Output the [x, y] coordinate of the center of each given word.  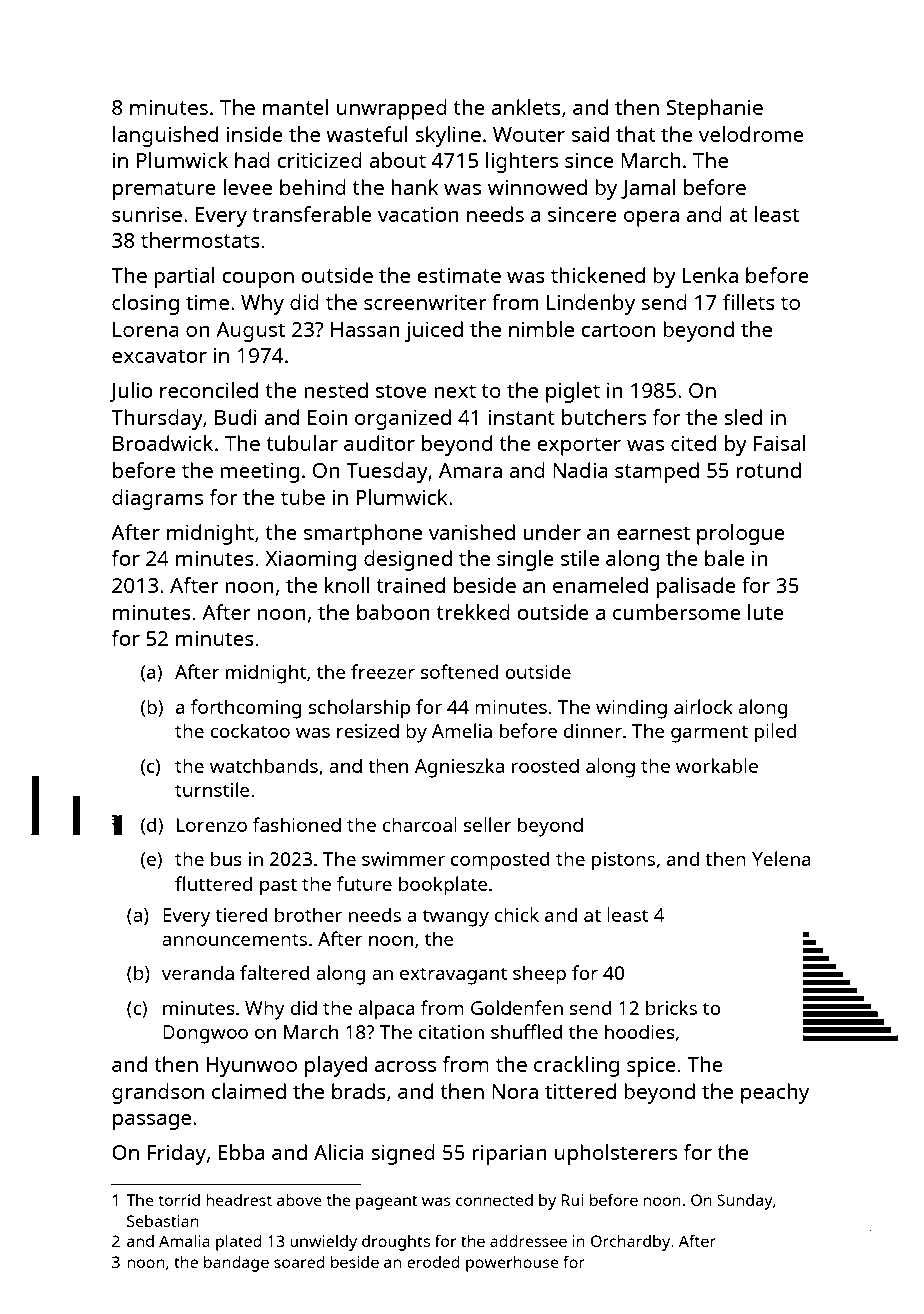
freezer [383, 671]
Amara [470, 470]
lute [766, 612]
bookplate [443, 886]
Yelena [781, 858]
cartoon [618, 330]
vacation [418, 214]
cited [693, 443]
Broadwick [163, 443]
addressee [528, 1241]
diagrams [157, 499]
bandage [236, 1264]
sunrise [147, 214]
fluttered [213, 883]
